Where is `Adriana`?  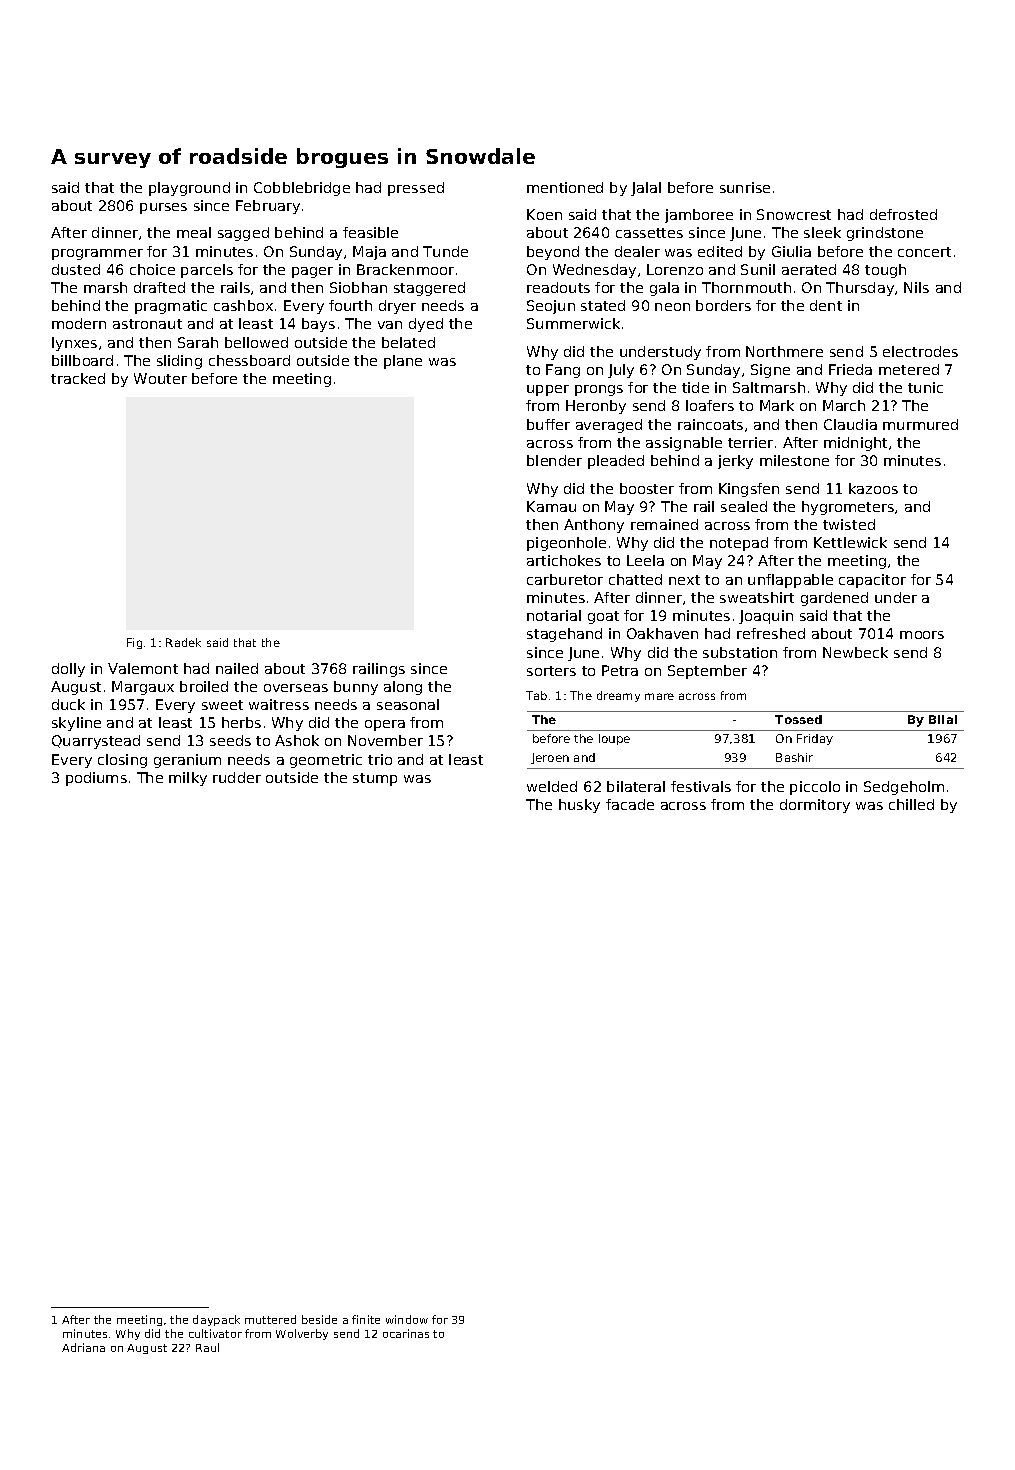
Adriana is located at coordinates (83, 1347).
